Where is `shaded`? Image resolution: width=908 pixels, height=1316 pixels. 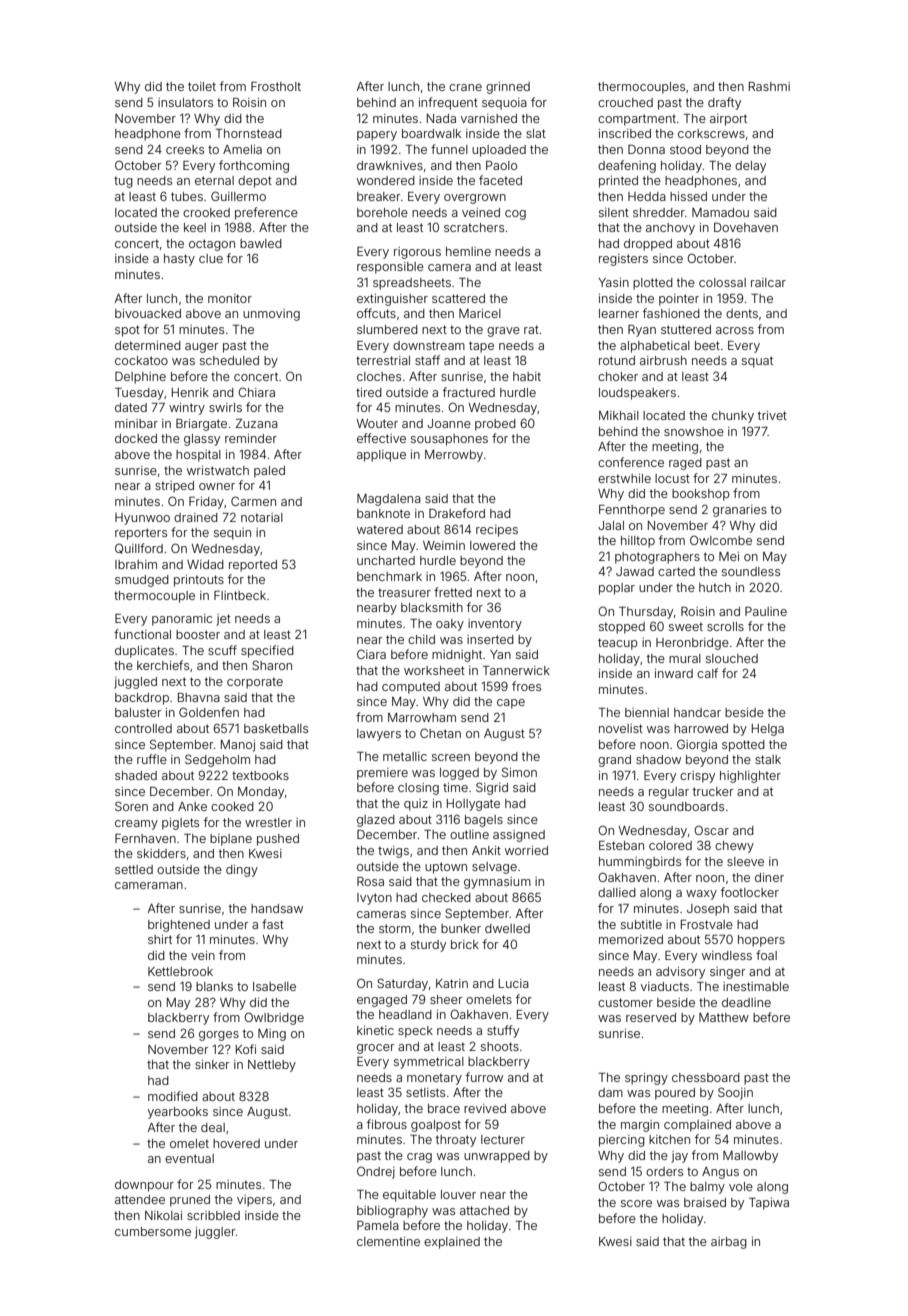 shaded is located at coordinates (136, 775).
